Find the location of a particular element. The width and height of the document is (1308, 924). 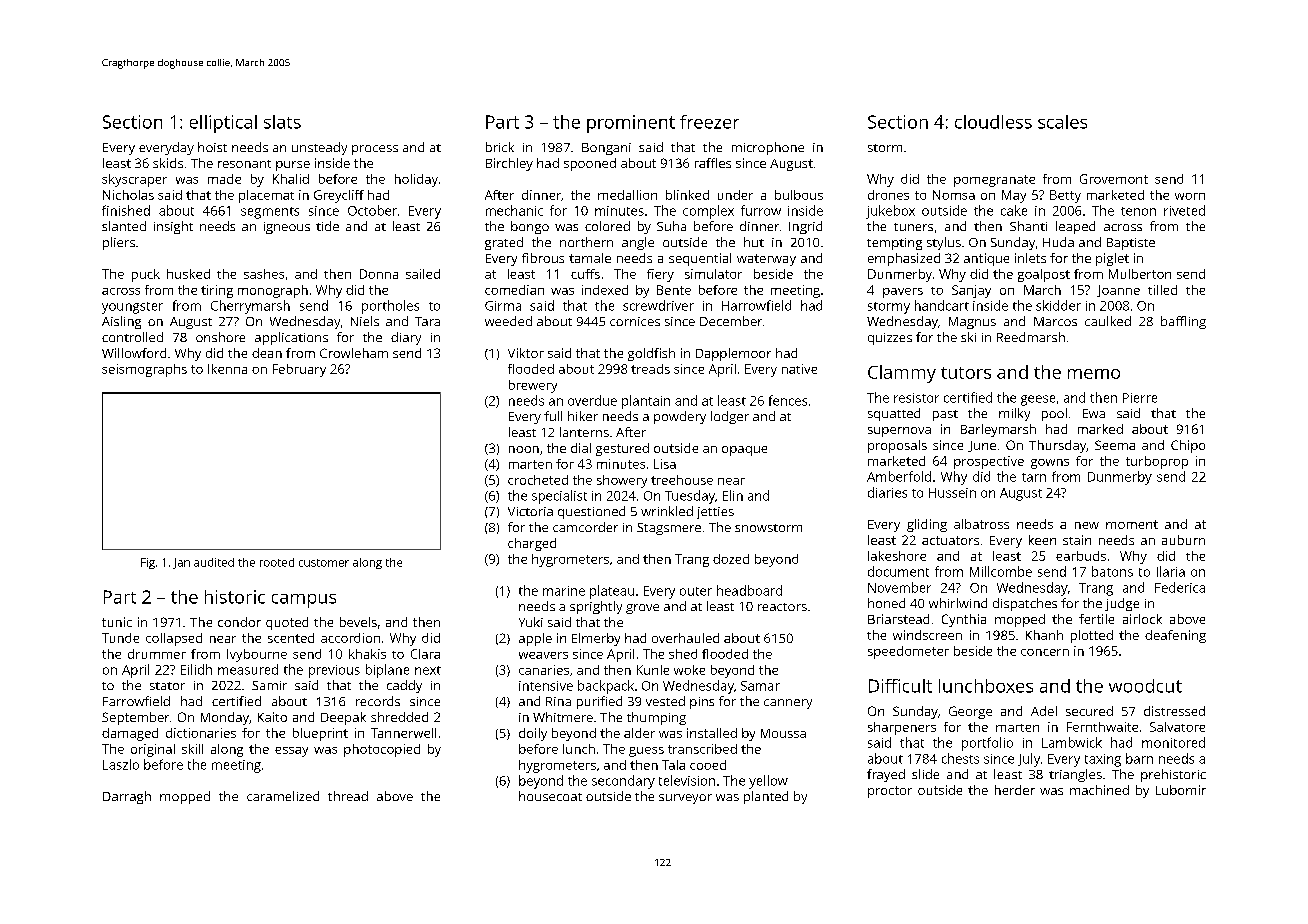

full is located at coordinates (553, 416).
